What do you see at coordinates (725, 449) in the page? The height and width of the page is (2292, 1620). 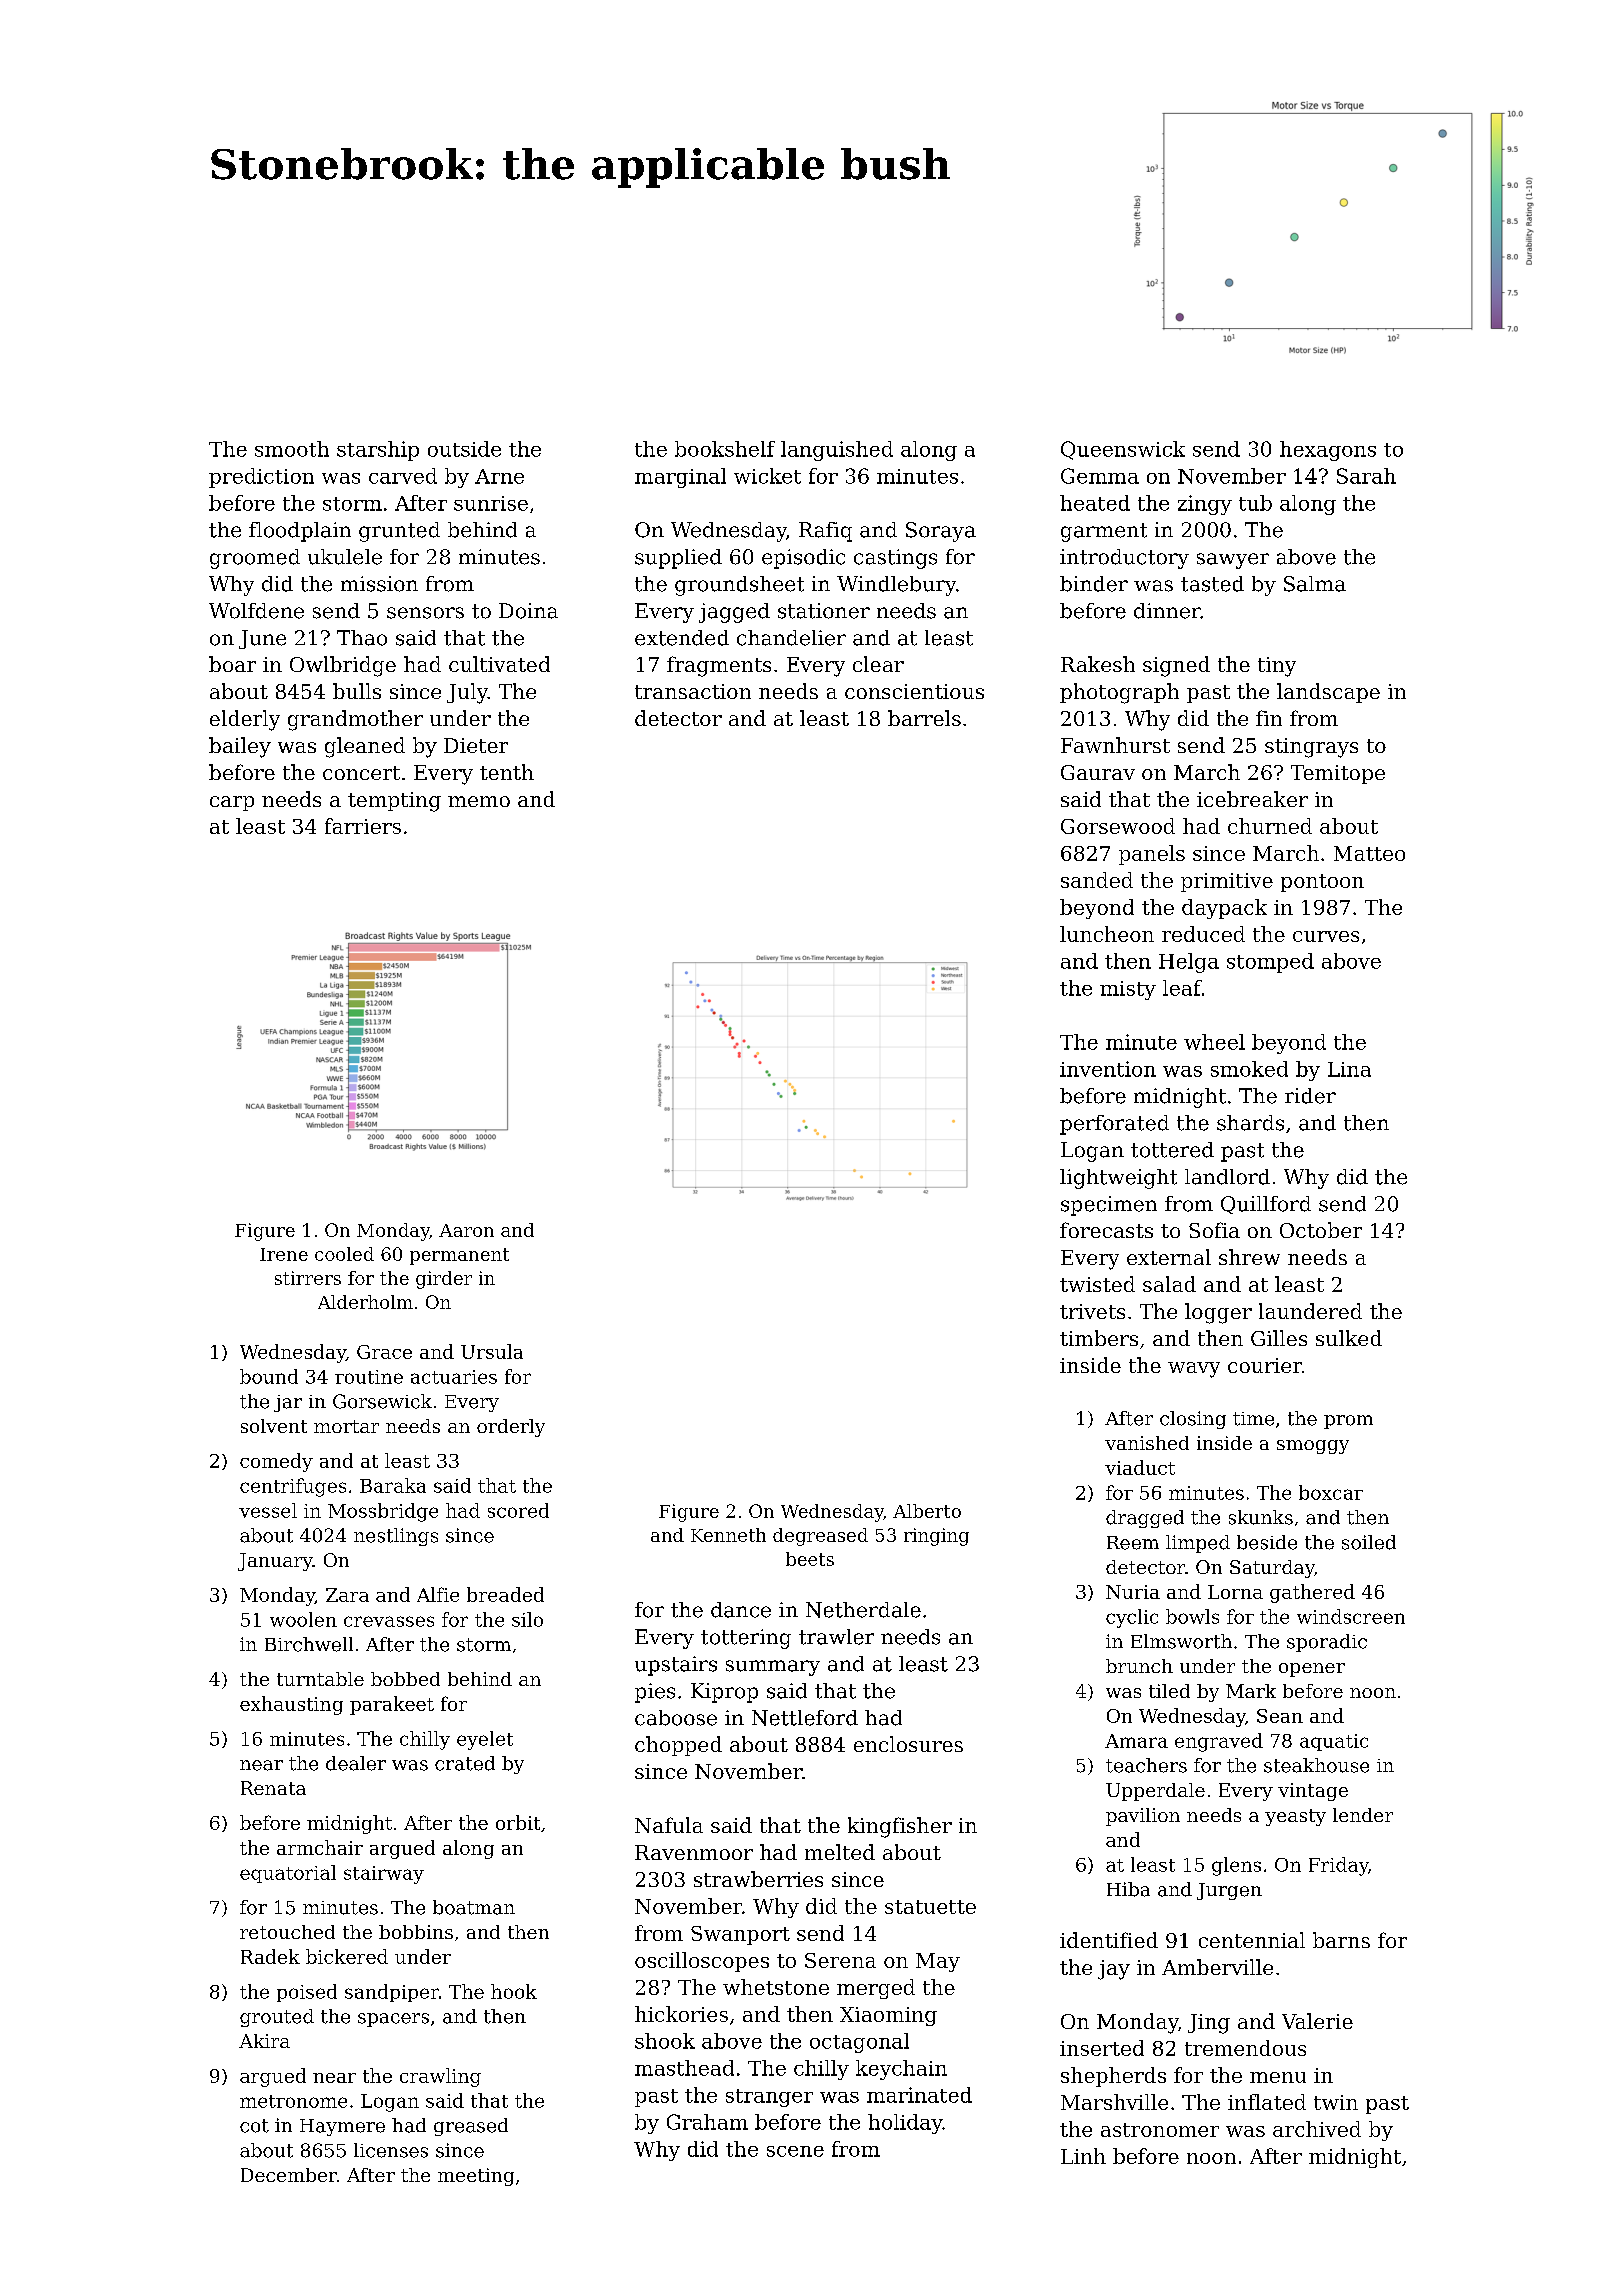 I see `bookshelf` at bounding box center [725, 449].
